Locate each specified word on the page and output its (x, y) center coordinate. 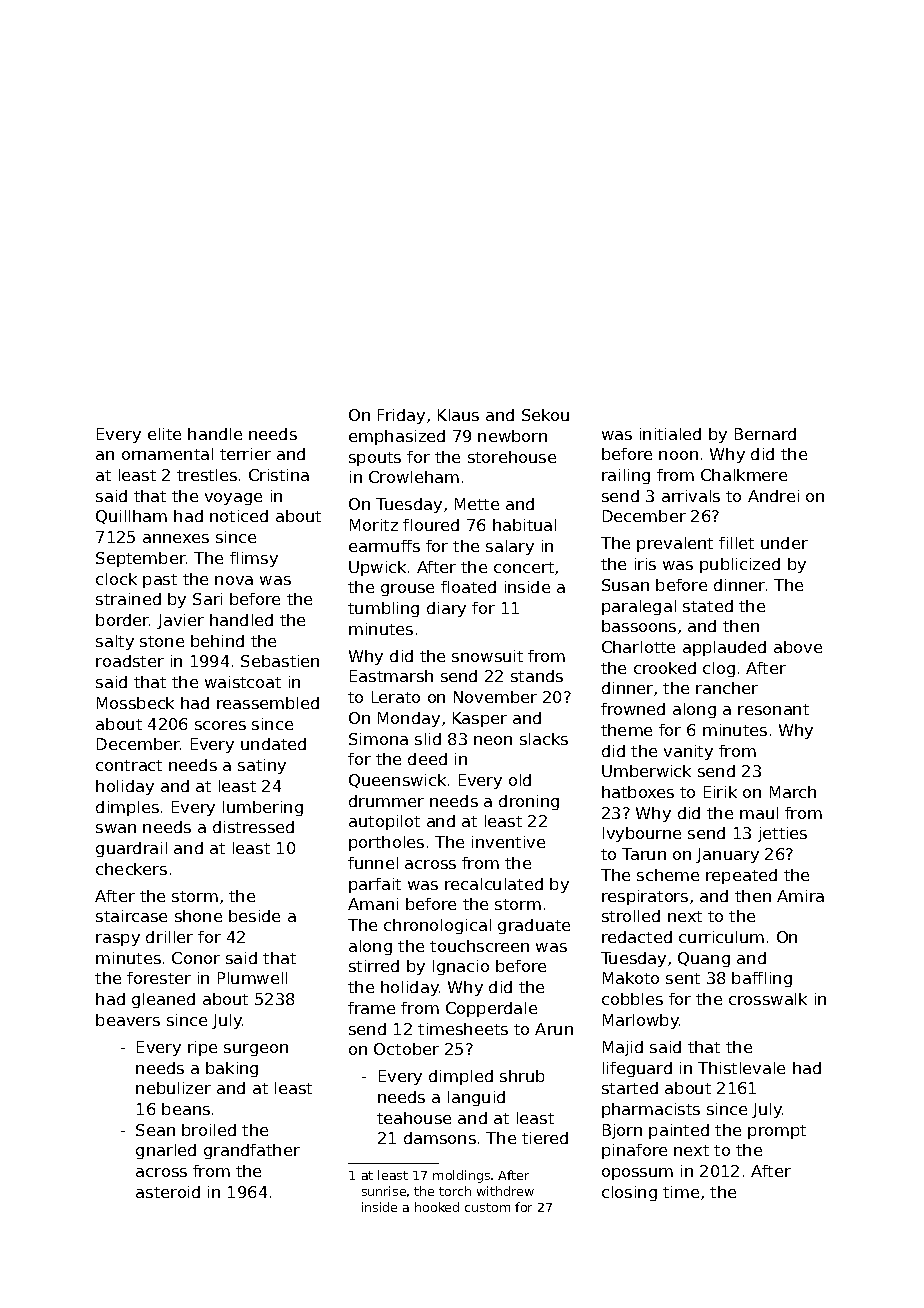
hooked (437, 1207)
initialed (670, 434)
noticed (239, 516)
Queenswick (397, 781)
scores (220, 725)
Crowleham (414, 477)
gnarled (166, 1151)
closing (629, 1193)
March (793, 792)
